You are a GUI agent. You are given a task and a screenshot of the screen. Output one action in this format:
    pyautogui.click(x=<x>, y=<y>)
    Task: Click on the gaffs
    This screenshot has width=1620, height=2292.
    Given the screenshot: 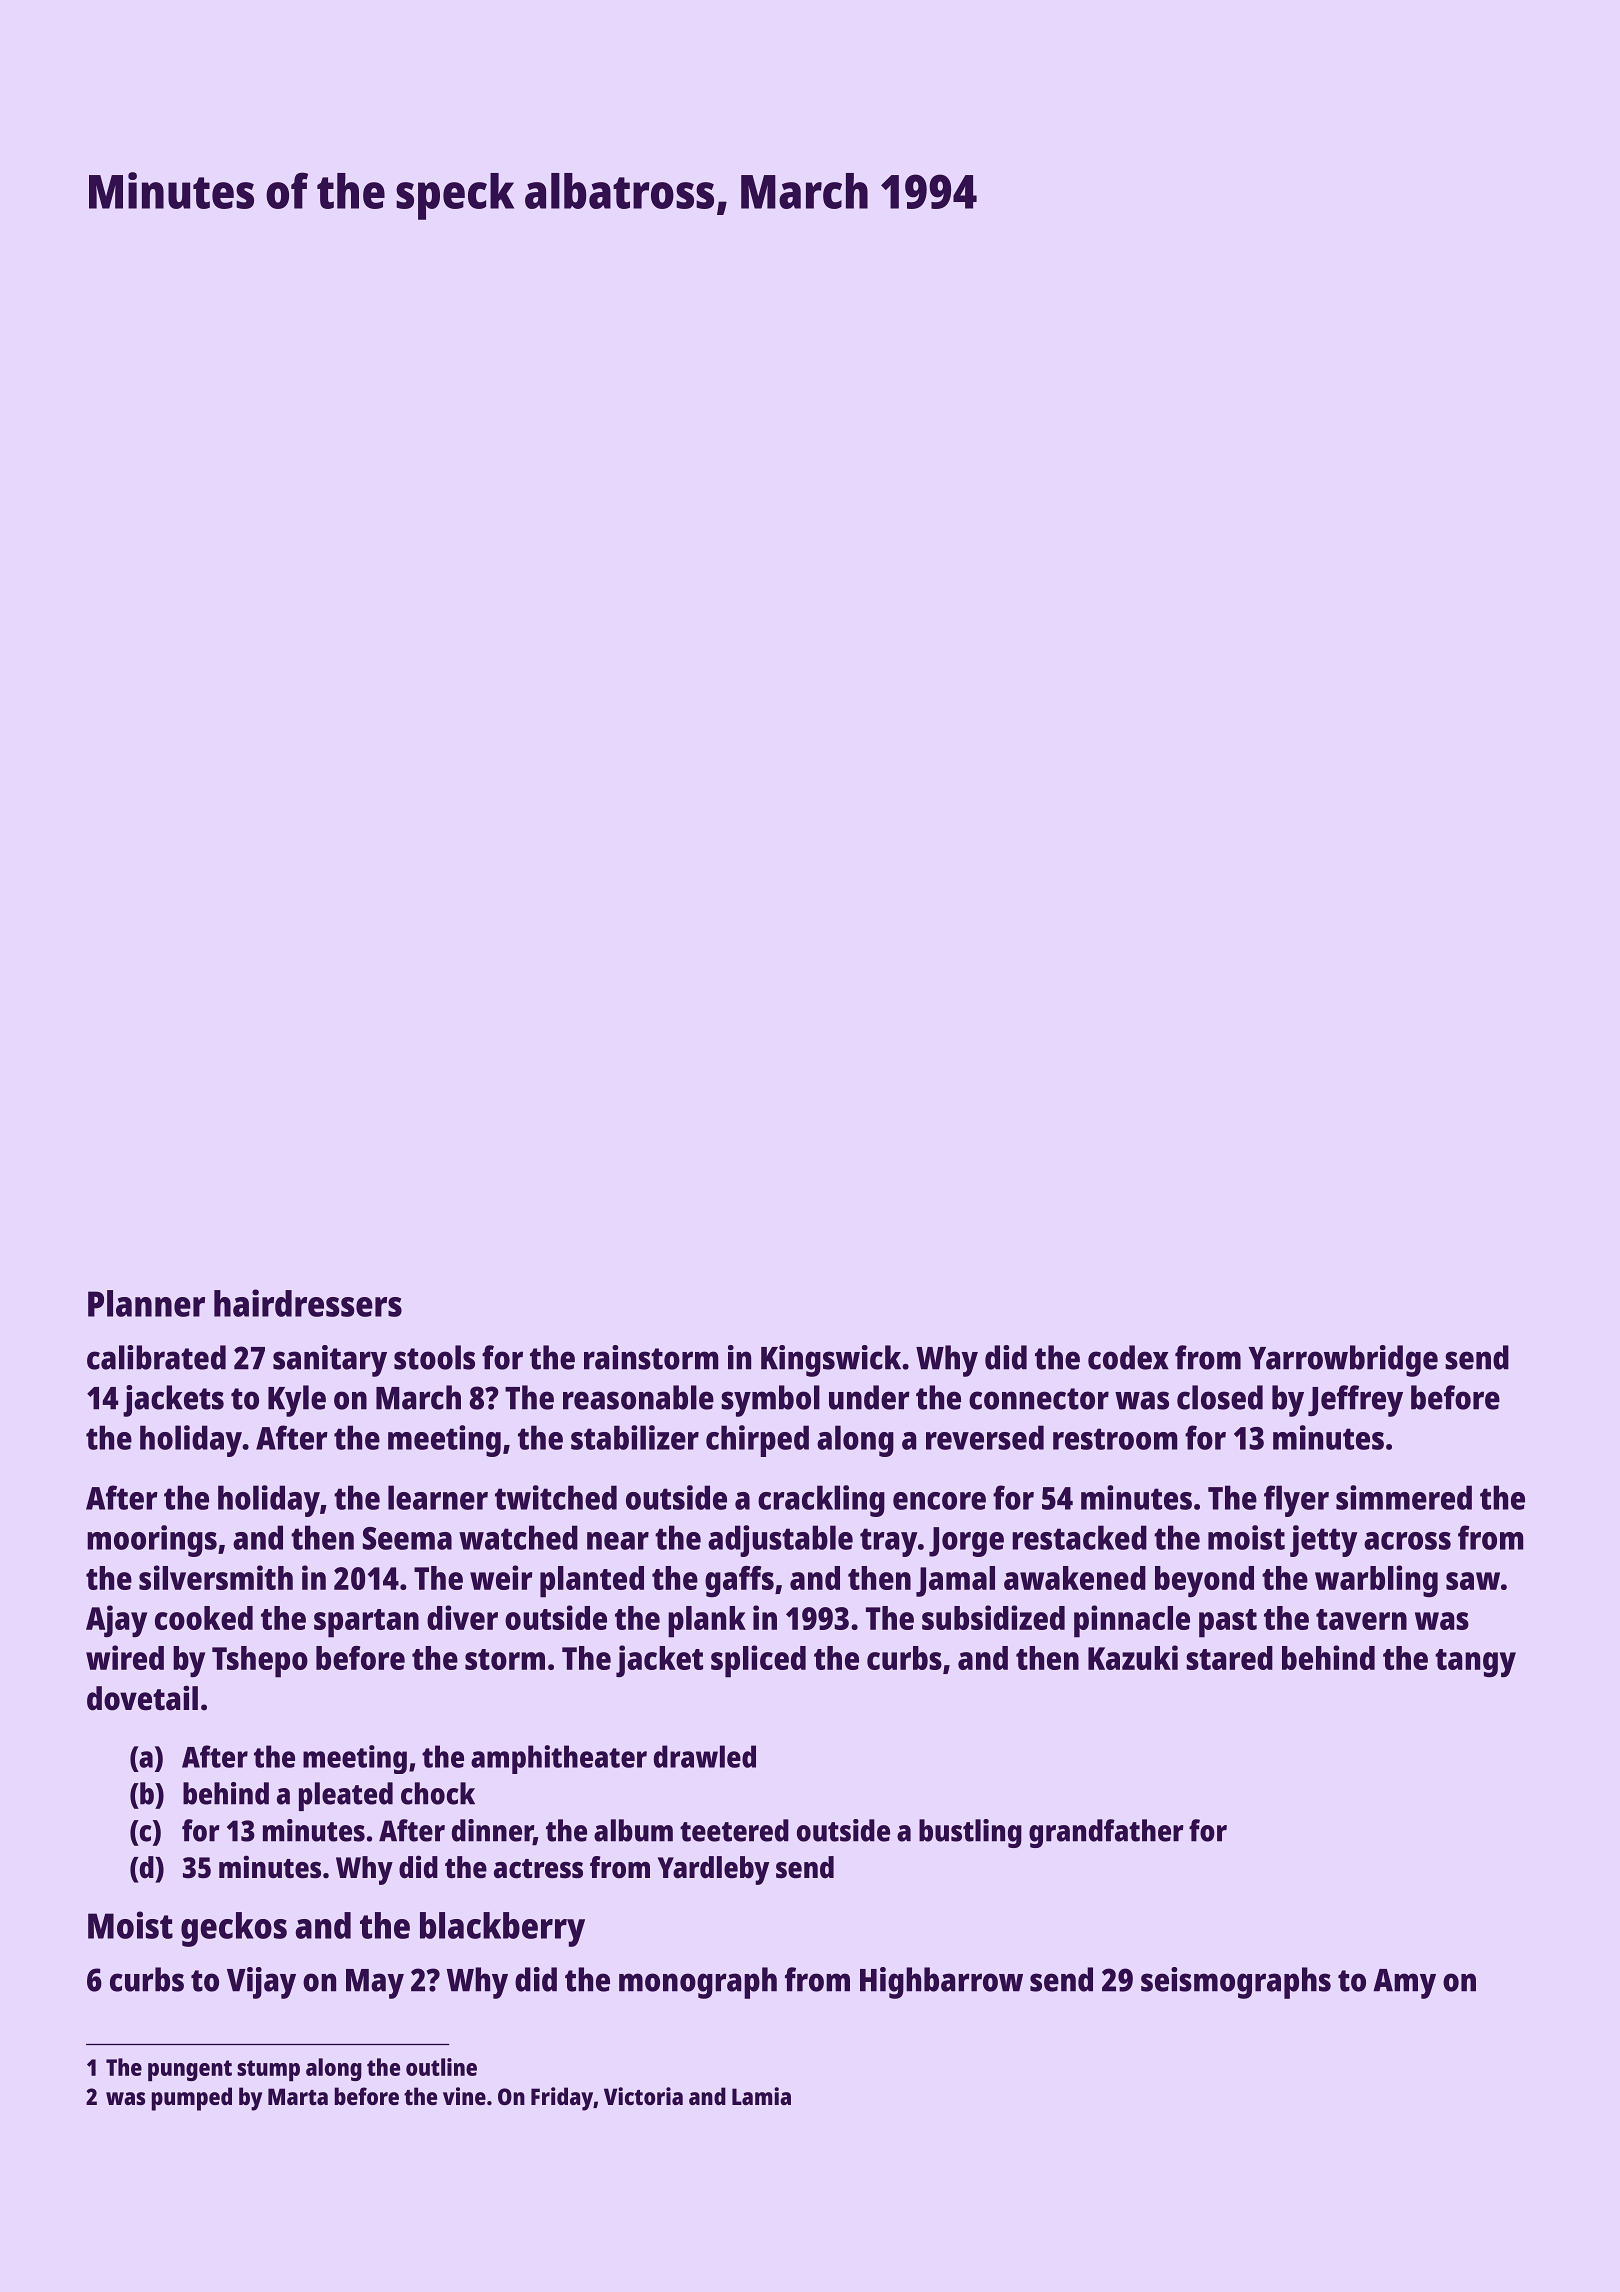 What is the action you would take?
    pyautogui.click(x=739, y=1581)
